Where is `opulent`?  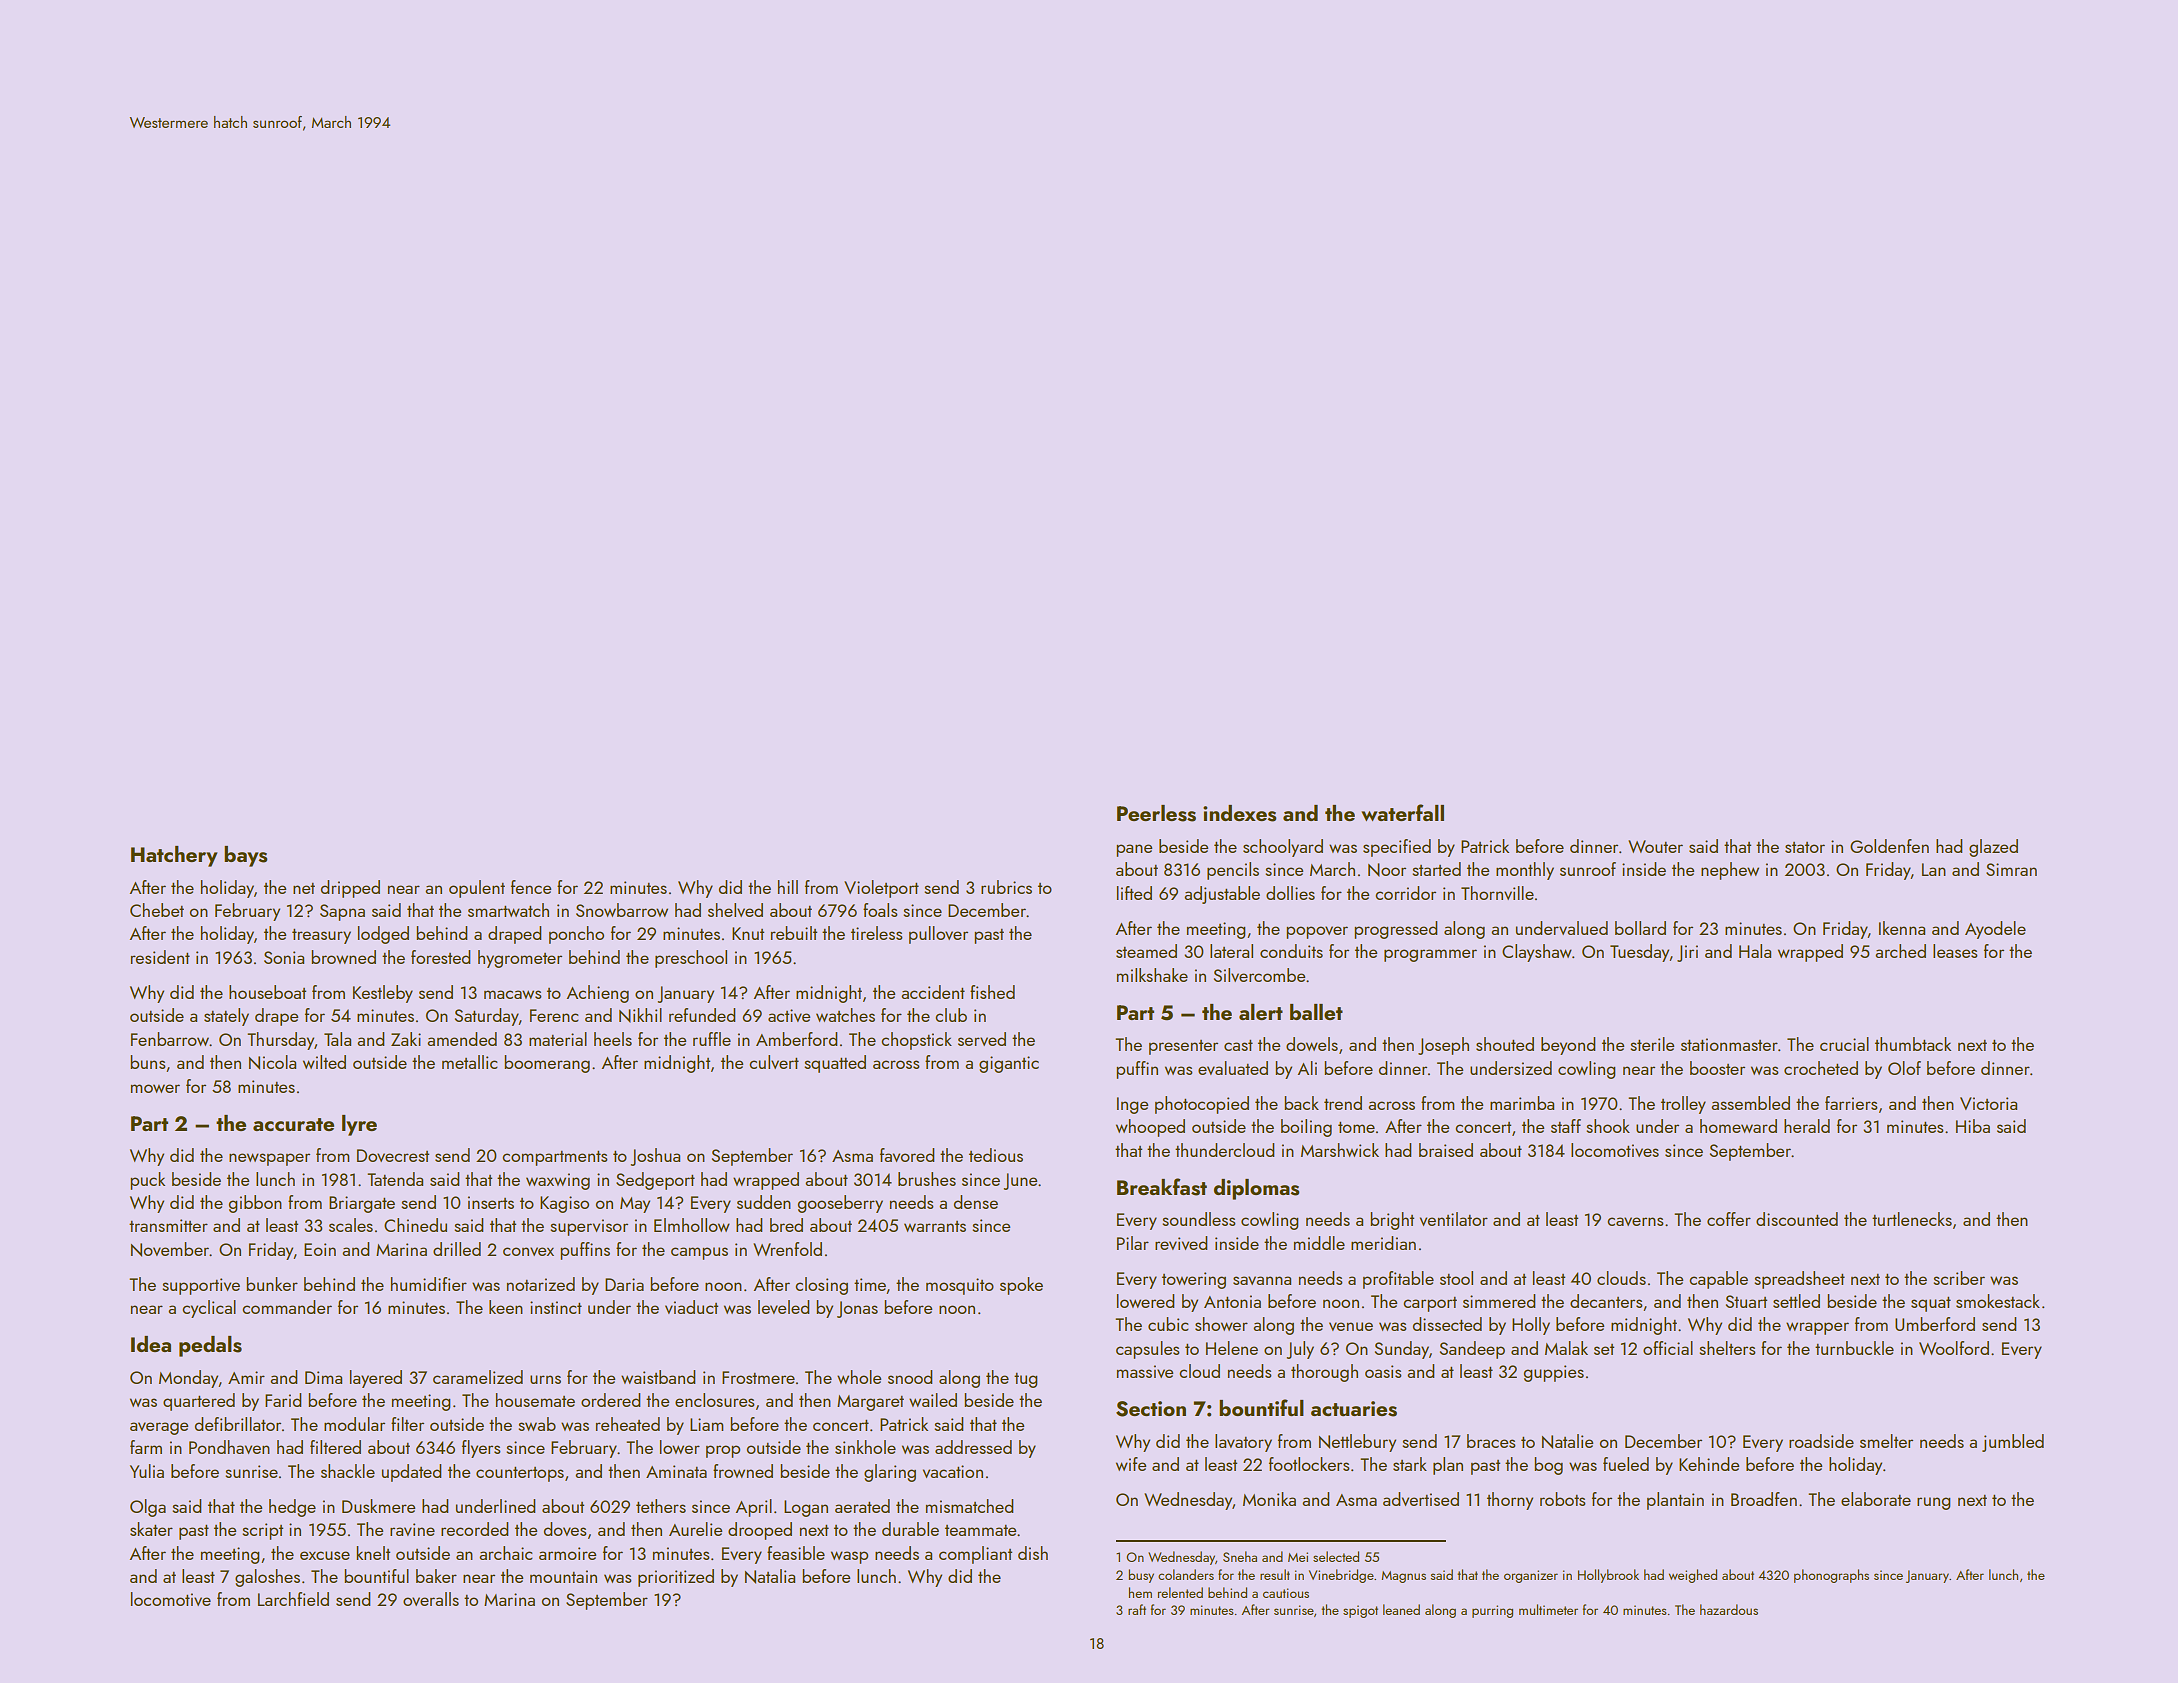
opulent is located at coordinates (477, 889).
